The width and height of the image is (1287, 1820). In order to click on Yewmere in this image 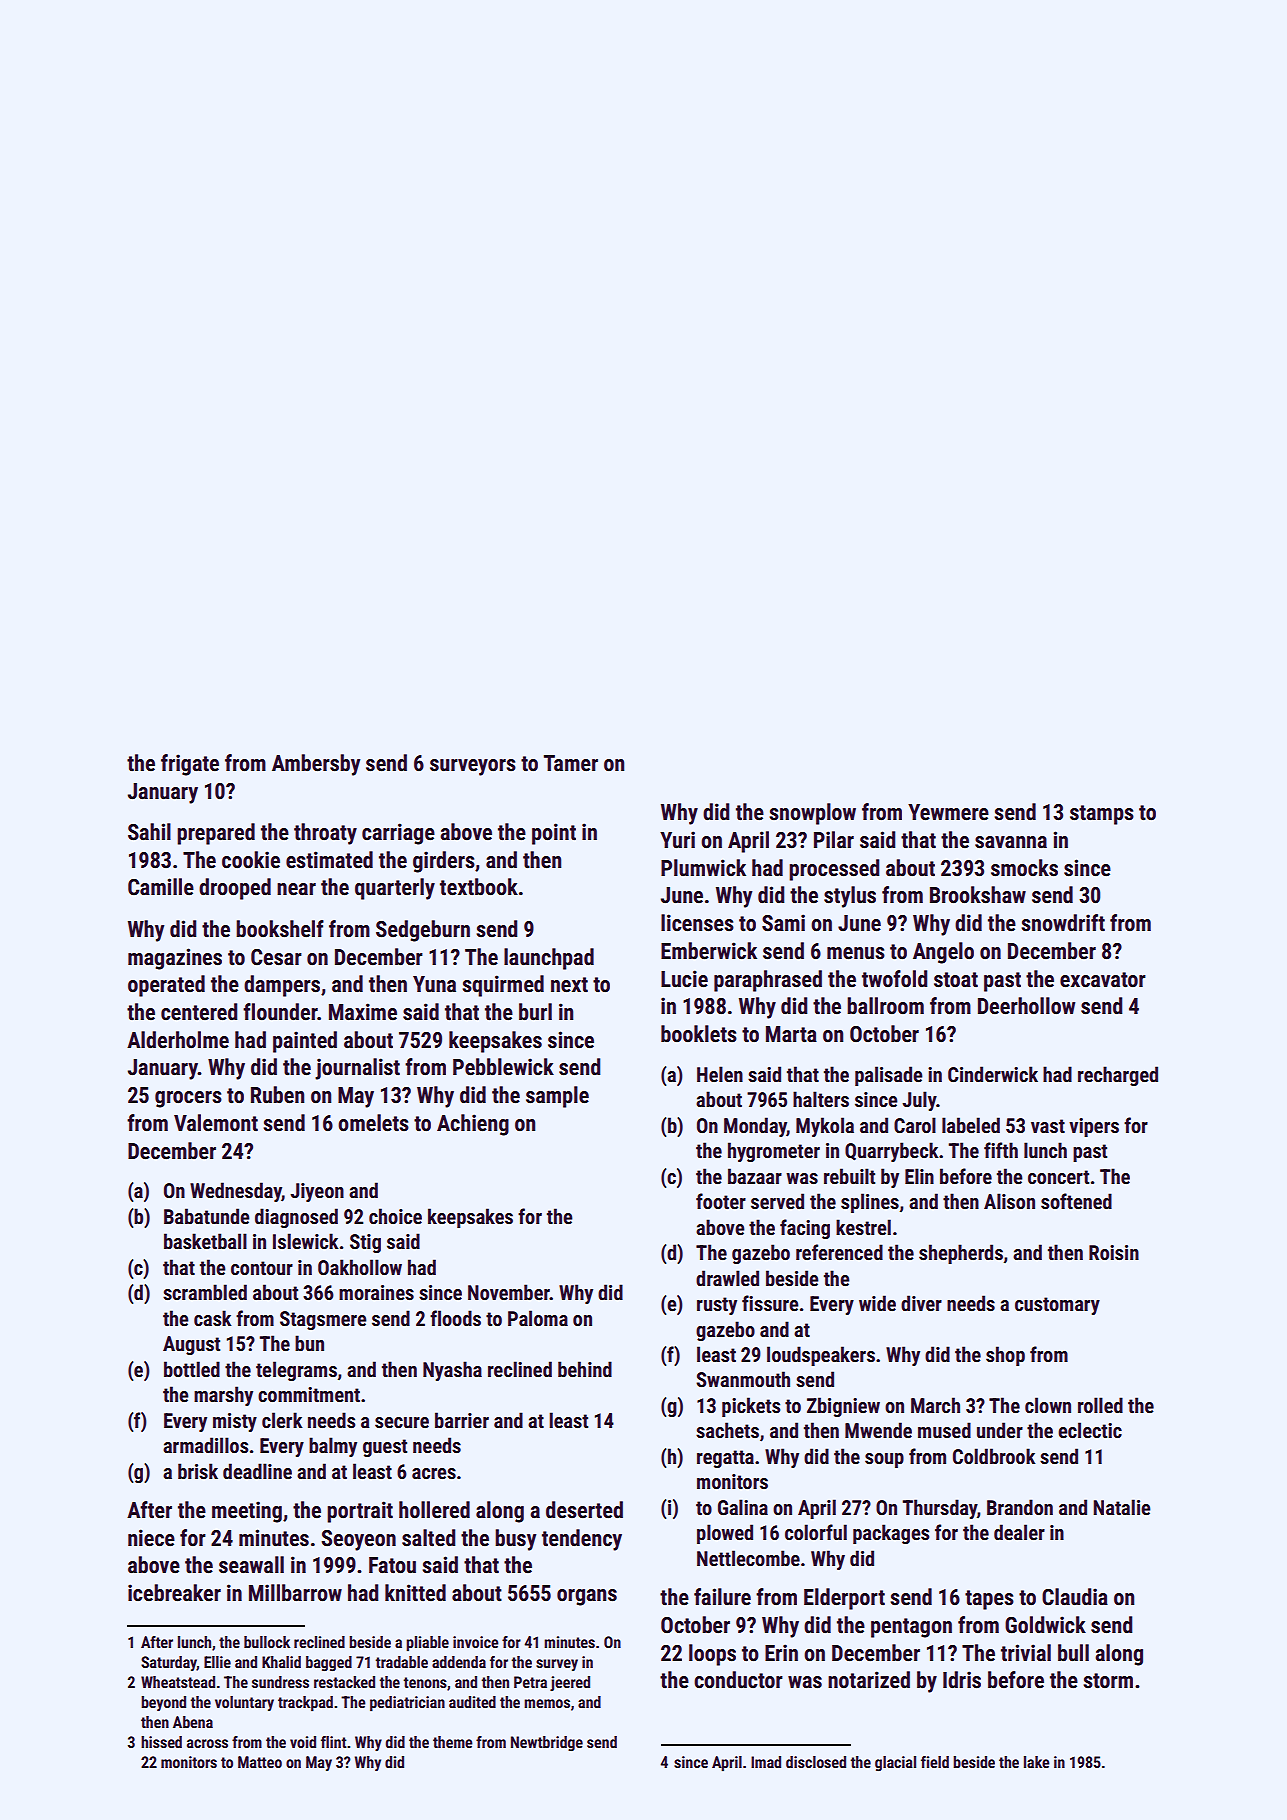, I will do `click(948, 812)`.
